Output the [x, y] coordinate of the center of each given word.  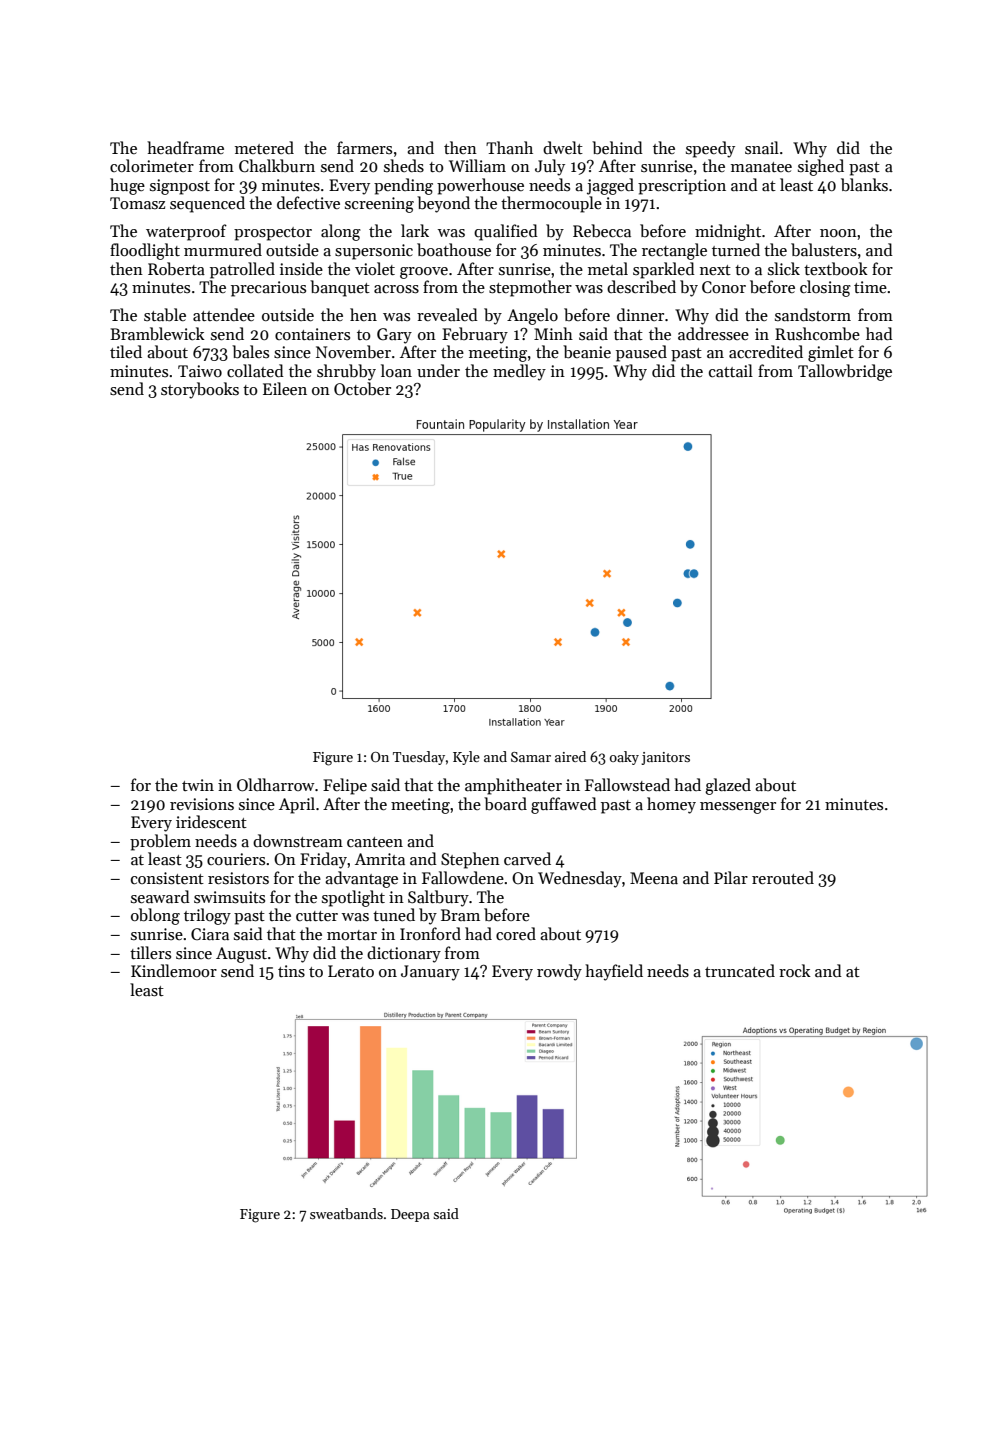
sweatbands [346, 1213]
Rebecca [602, 231]
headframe [185, 147]
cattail [731, 370]
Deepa [410, 1215]
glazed [728, 786]
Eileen [285, 388]
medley [519, 372]
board [505, 804]
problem [160, 842]
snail [762, 147]
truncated [740, 970]
